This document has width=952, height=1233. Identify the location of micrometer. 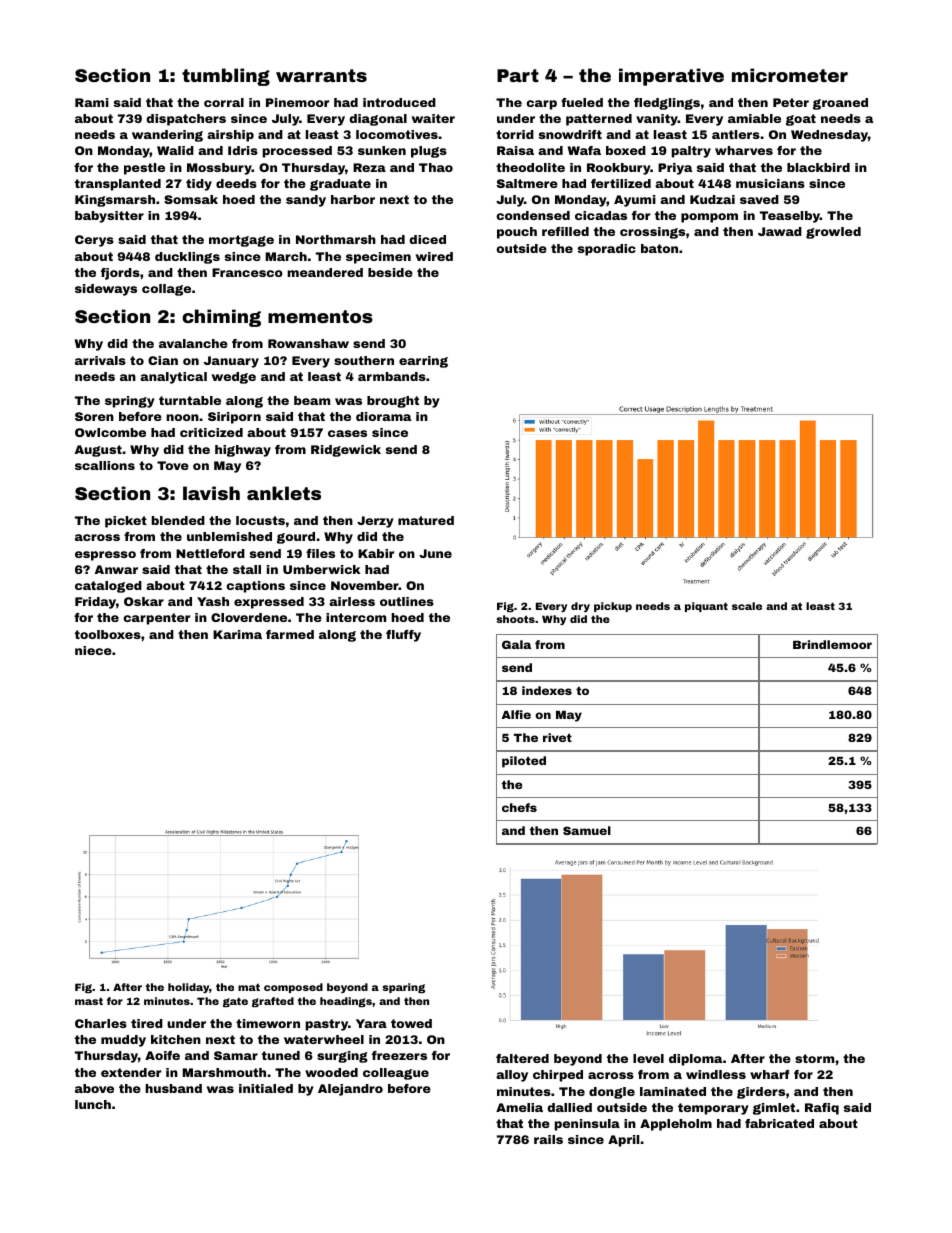
(790, 75).
